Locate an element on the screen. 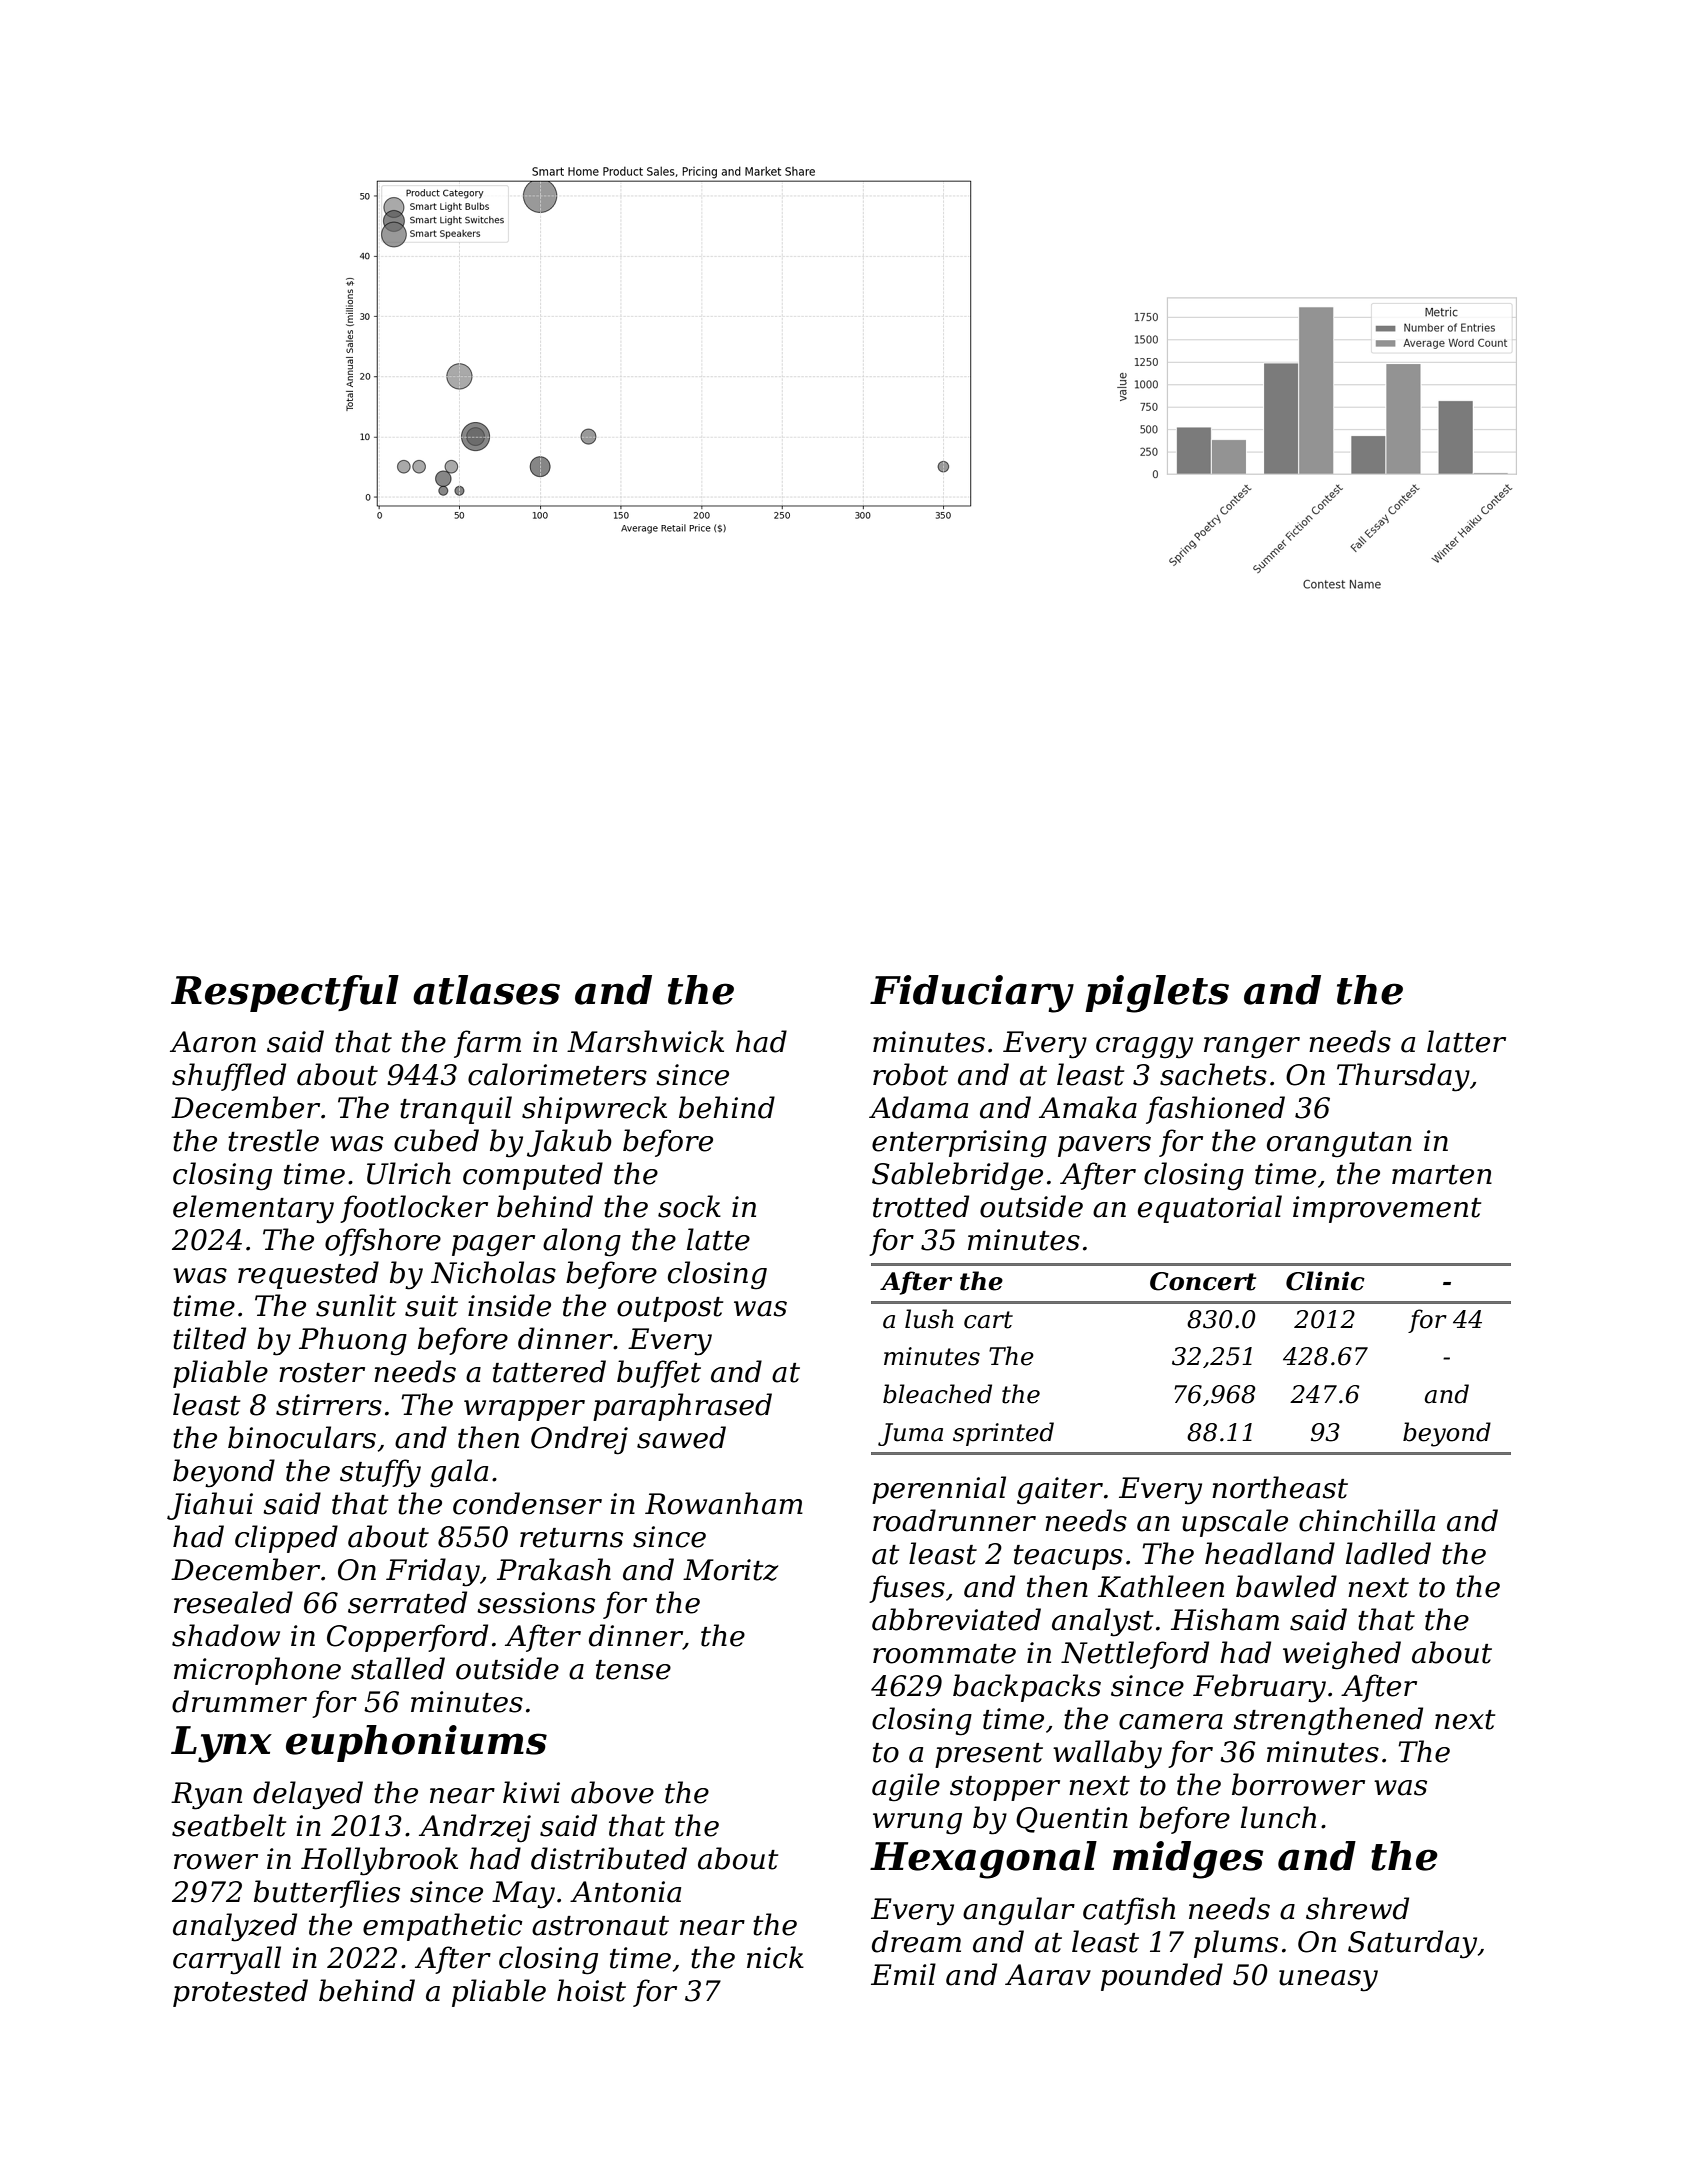  enterprising is located at coordinates (959, 1144).
